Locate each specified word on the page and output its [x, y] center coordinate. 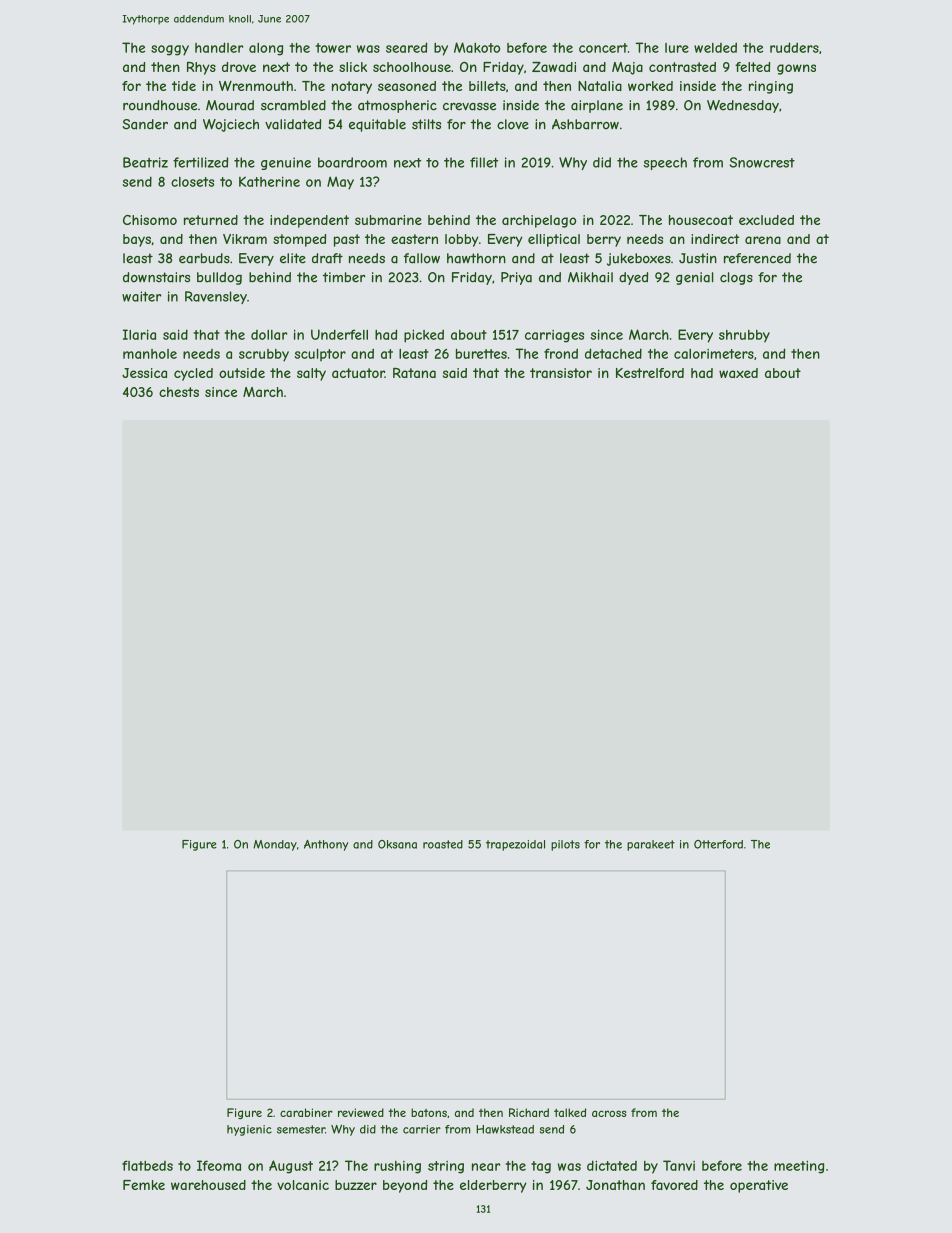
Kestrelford [650, 373]
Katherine [269, 181]
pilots [565, 845]
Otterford [718, 844]
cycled [193, 374]
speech [665, 163]
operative [759, 1186]
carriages [554, 336]
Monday [275, 845]
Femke [144, 1185]
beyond [405, 1186]
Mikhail [590, 277]
